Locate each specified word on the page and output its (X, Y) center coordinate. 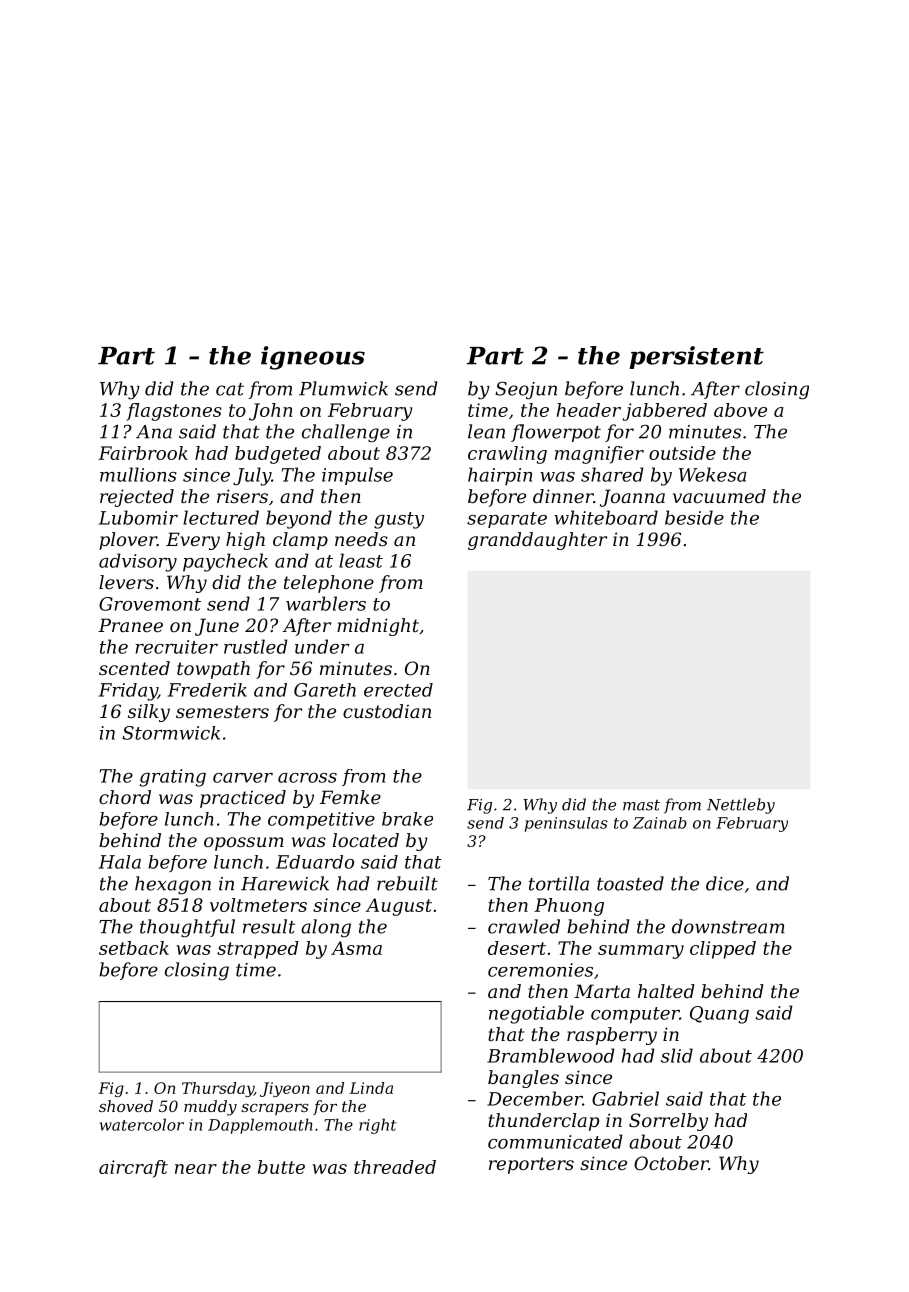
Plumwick (343, 388)
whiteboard (606, 517)
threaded (395, 1167)
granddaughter (537, 541)
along (326, 928)
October (671, 1163)
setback (134, 948)
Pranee (130, 625)
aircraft (133, 1169)
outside (682, 453)
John (271, 412)
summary (641, 952)
